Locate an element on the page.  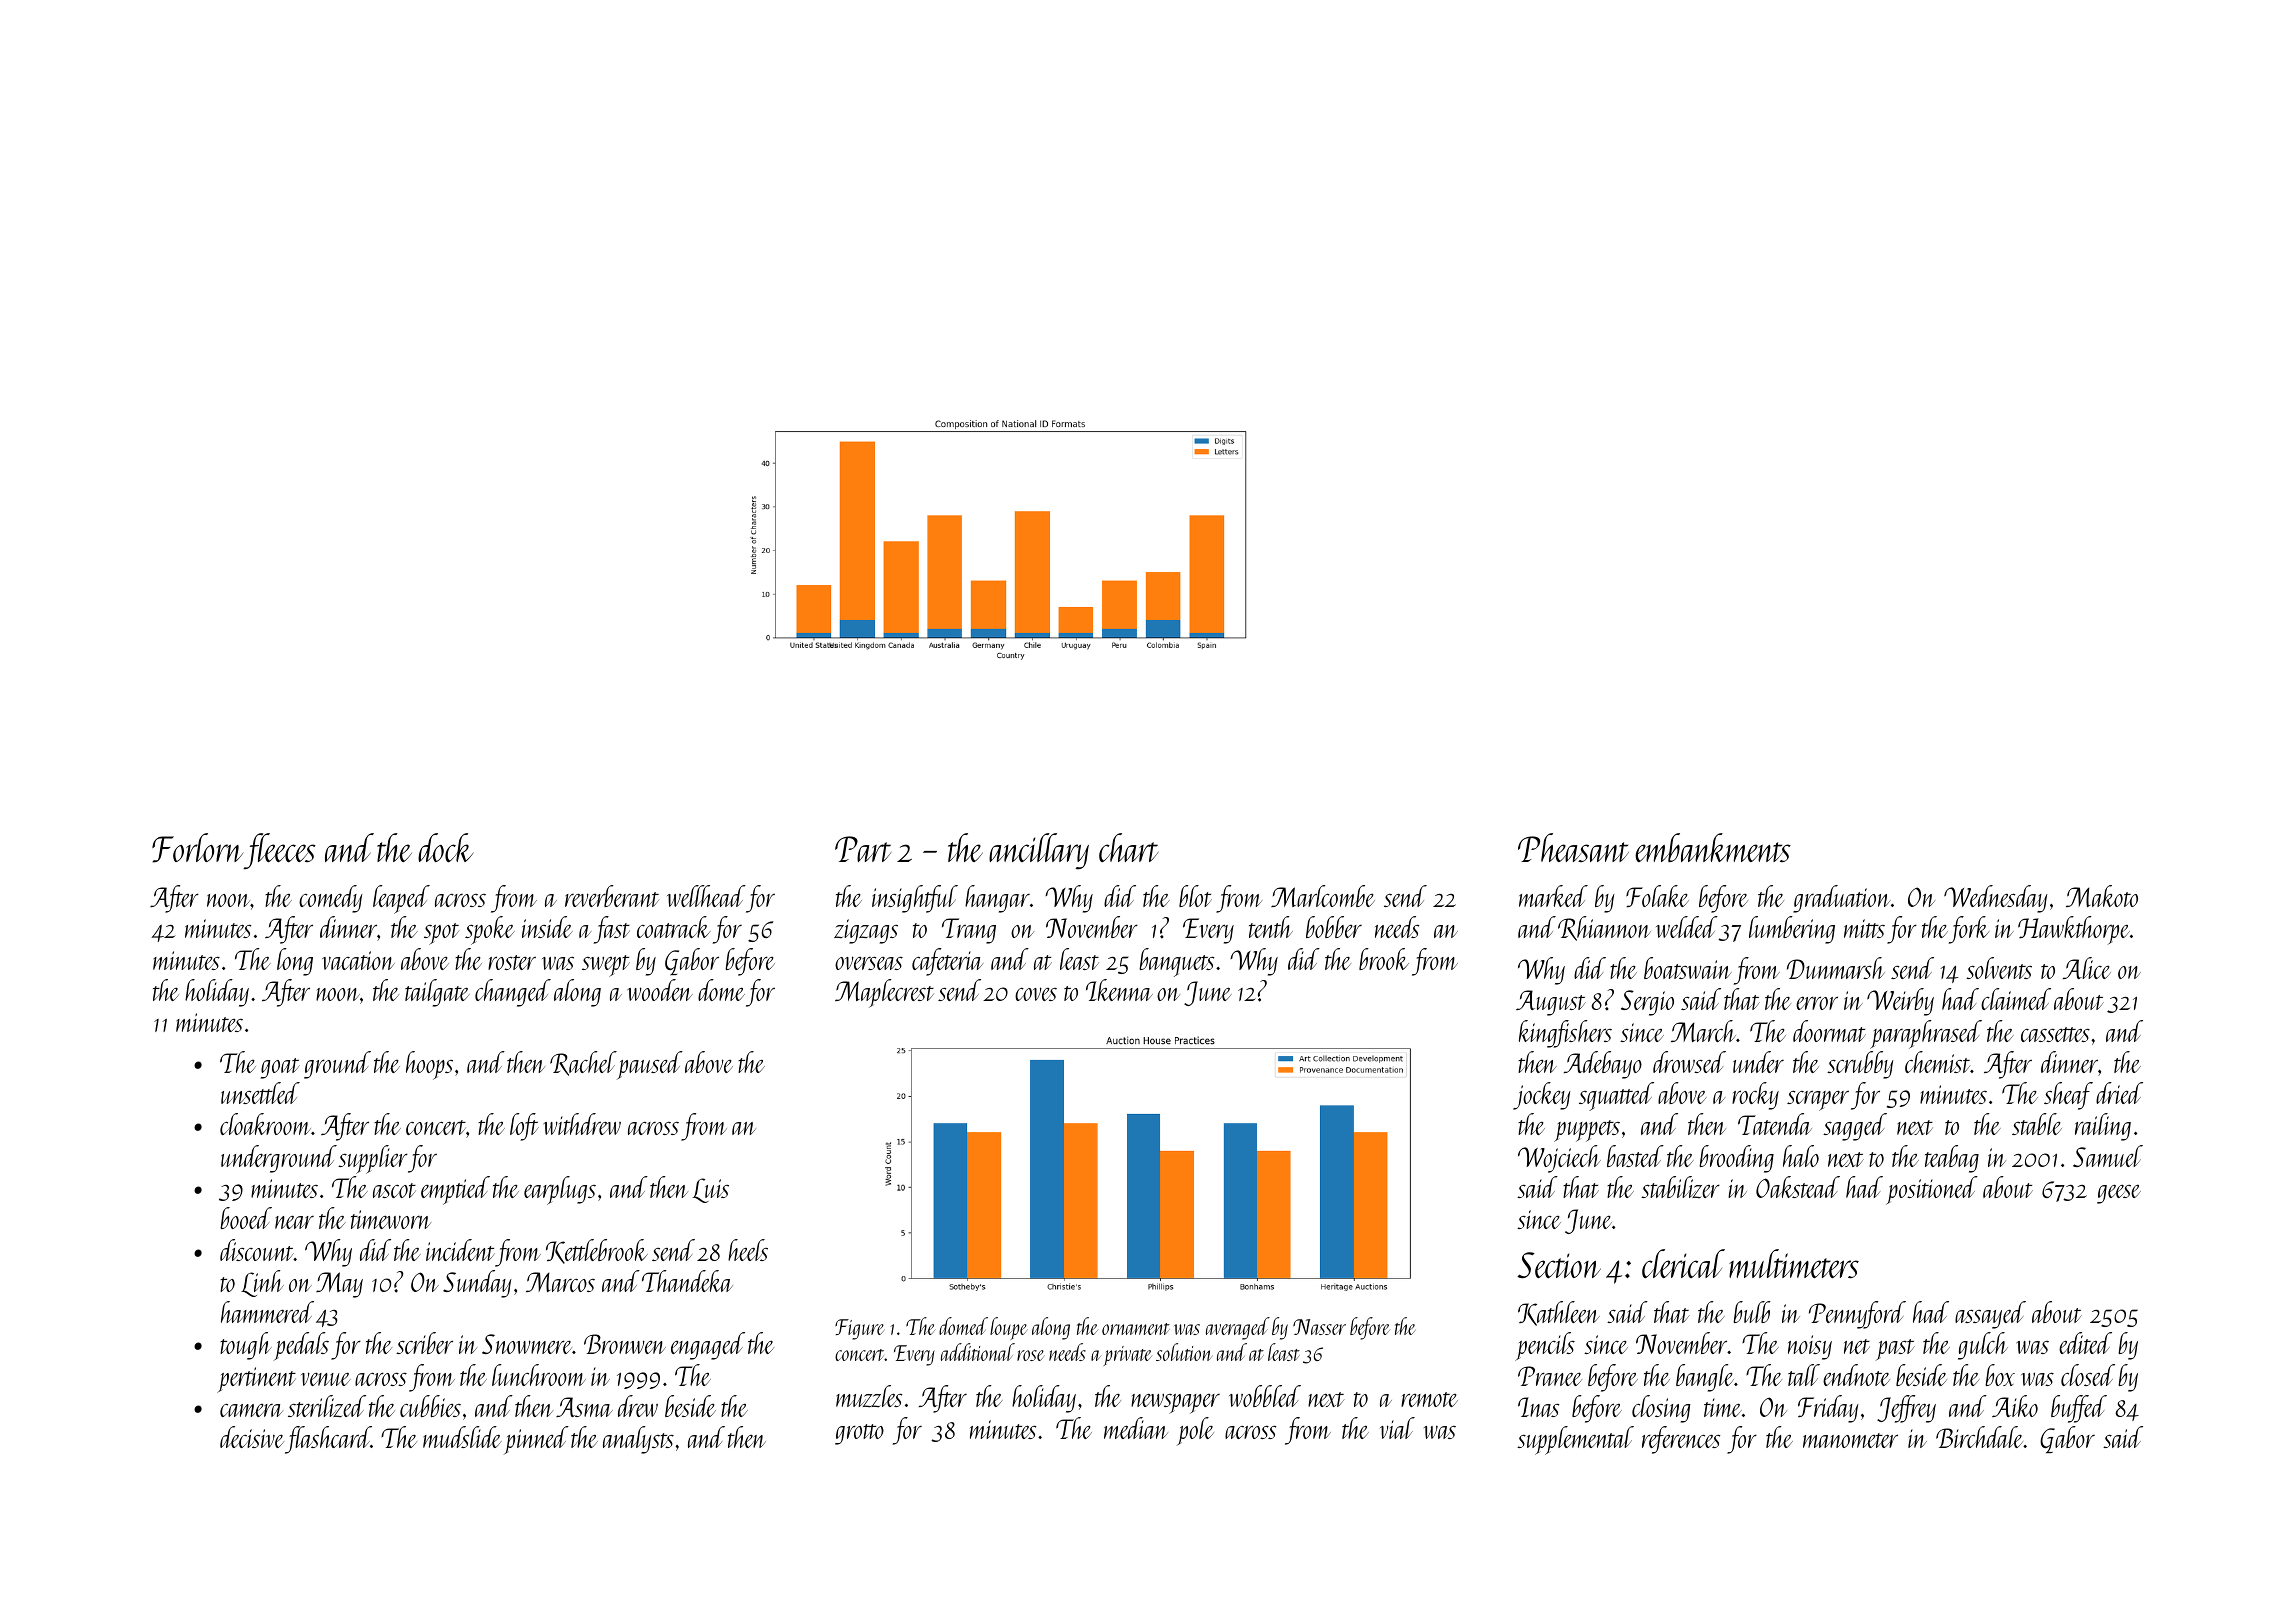
emptied is located at coordinates (455, 1190).
